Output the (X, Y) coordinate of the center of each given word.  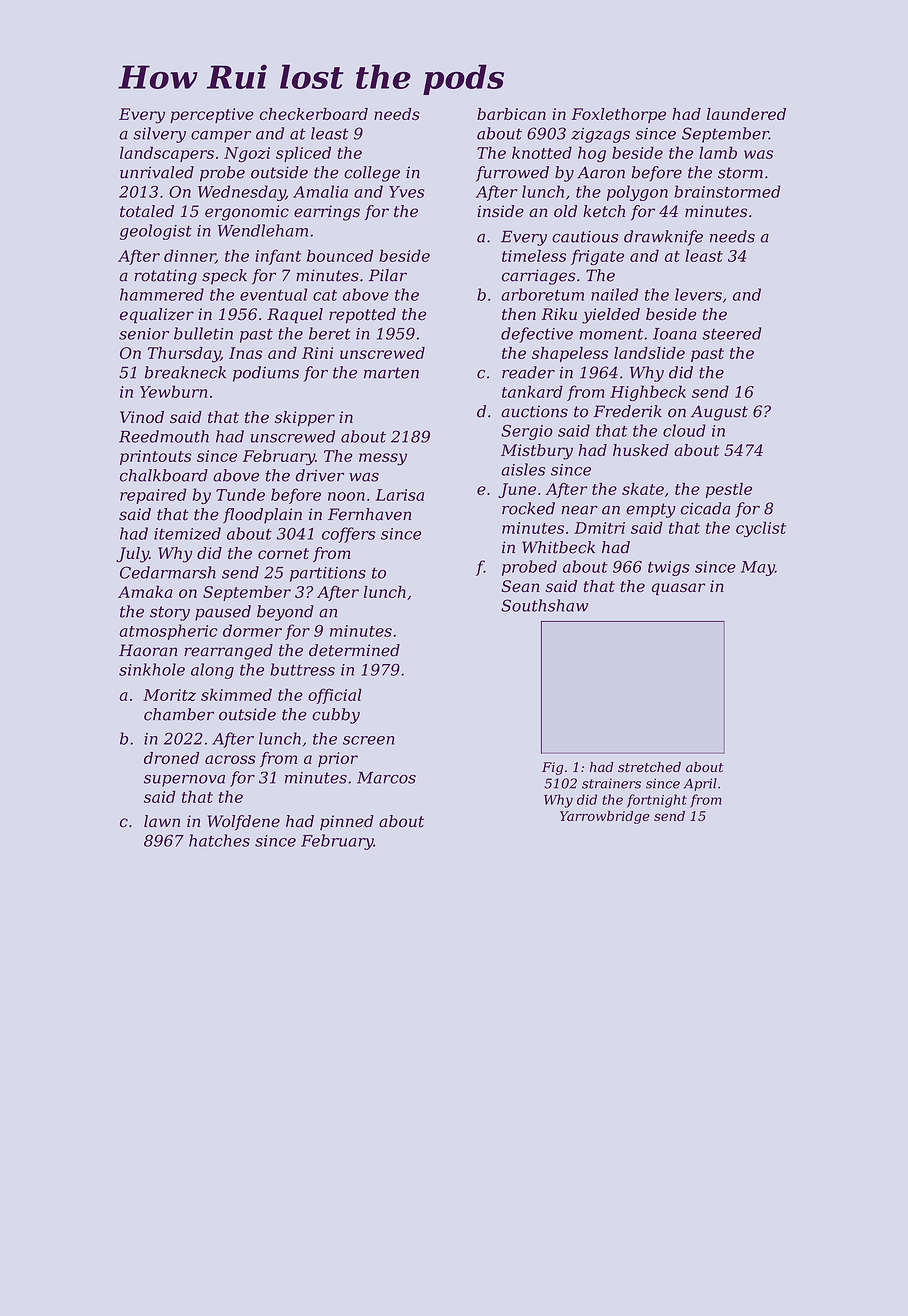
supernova (184, 781)
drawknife (663, 238)
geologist (156, 232)
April (700, 784)
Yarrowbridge (605, 817)
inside (500, 211)
